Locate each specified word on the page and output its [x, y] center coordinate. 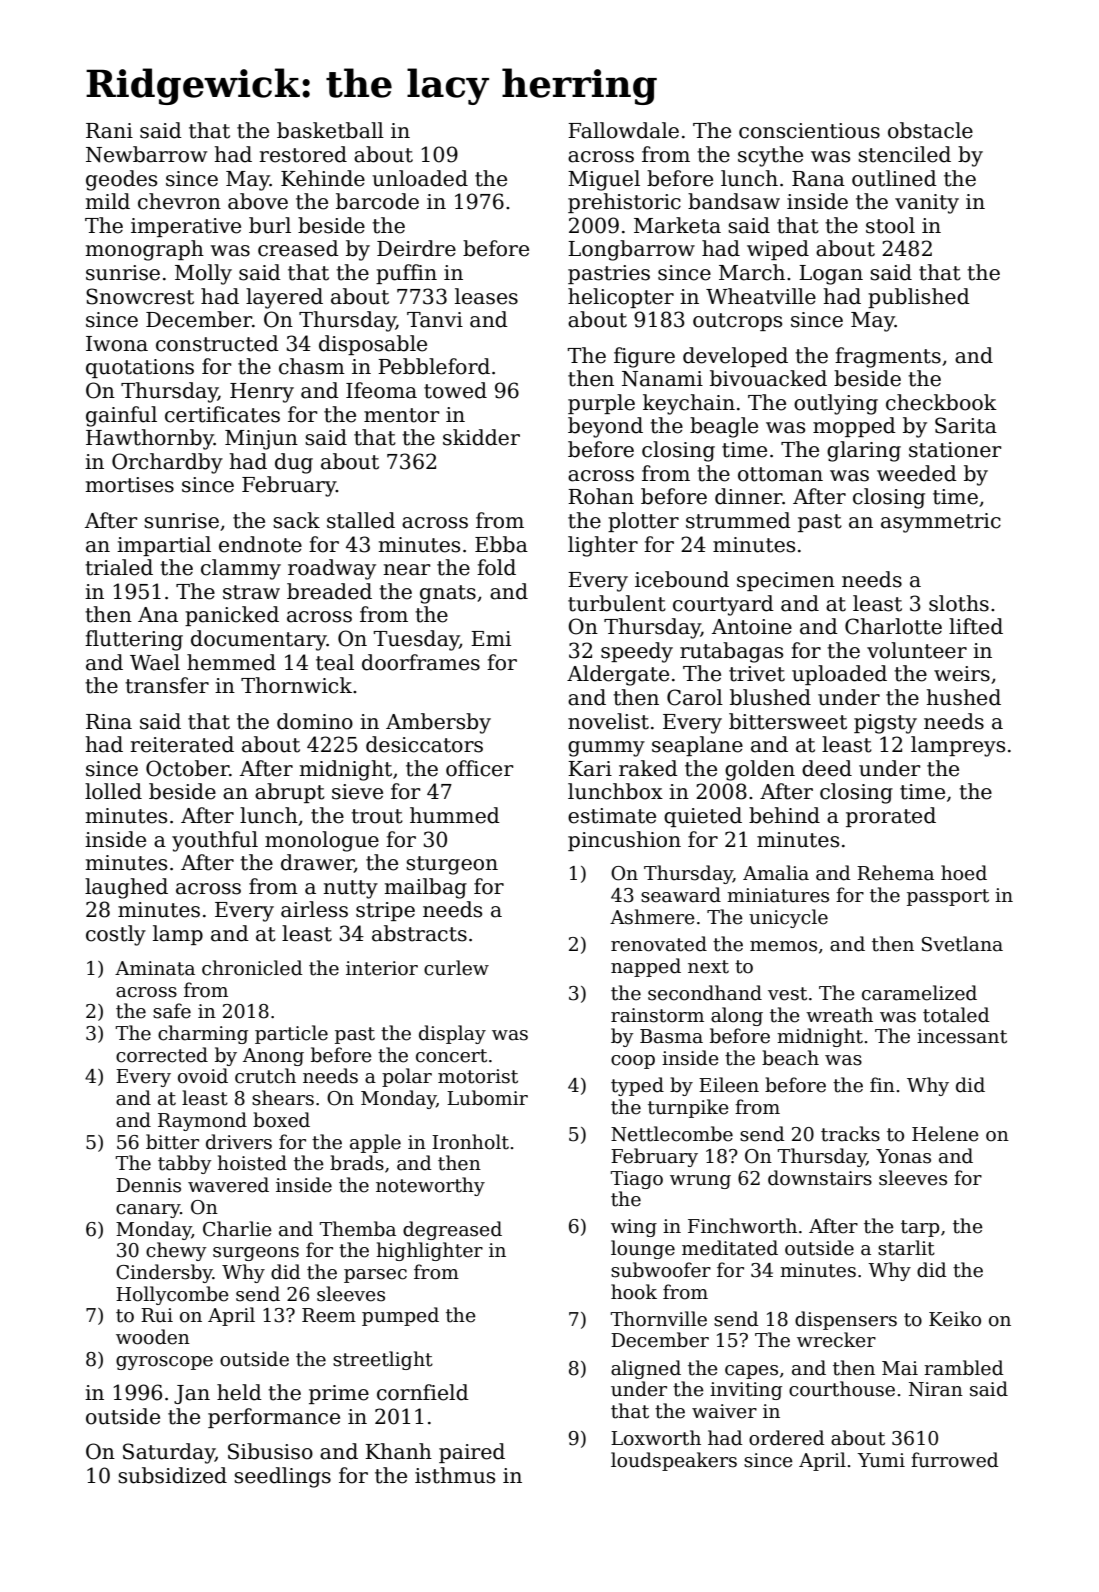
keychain [689, 404]
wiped [778, 250]
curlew [456, 968]
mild [108, 201]
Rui [157, 1315]
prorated [891, 817]
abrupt [290, 793]
